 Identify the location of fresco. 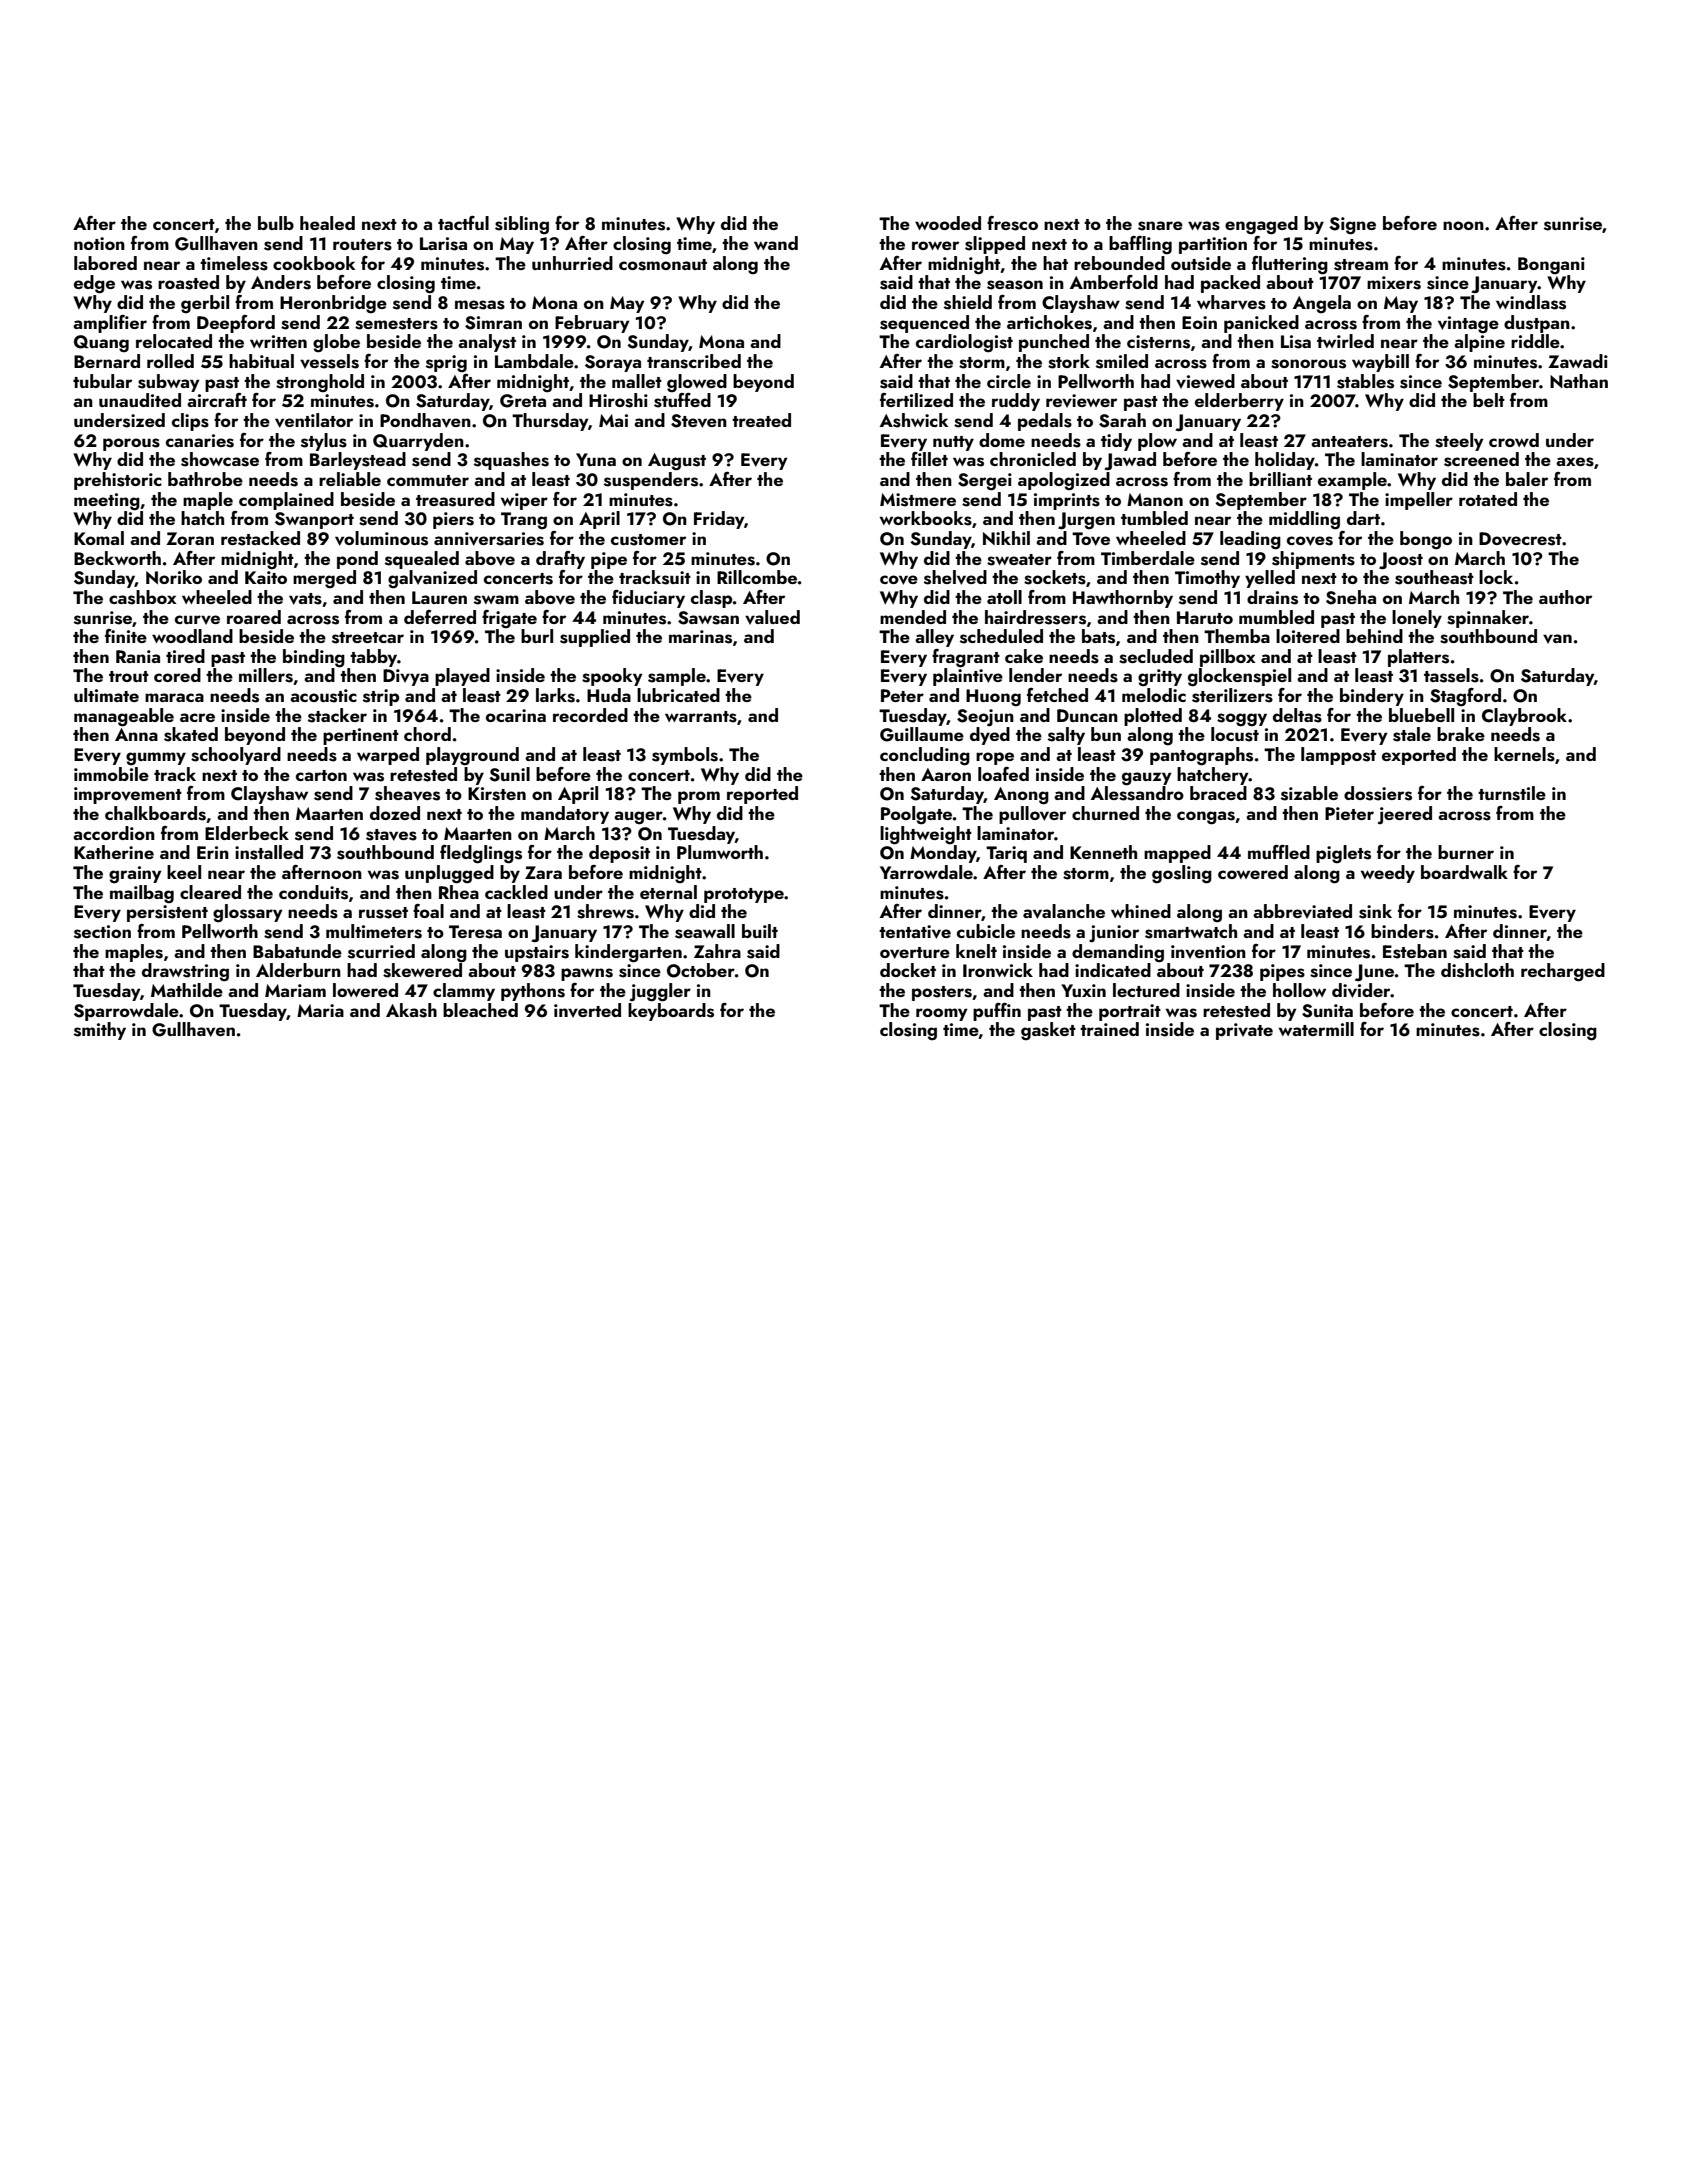
(1012, 223).
